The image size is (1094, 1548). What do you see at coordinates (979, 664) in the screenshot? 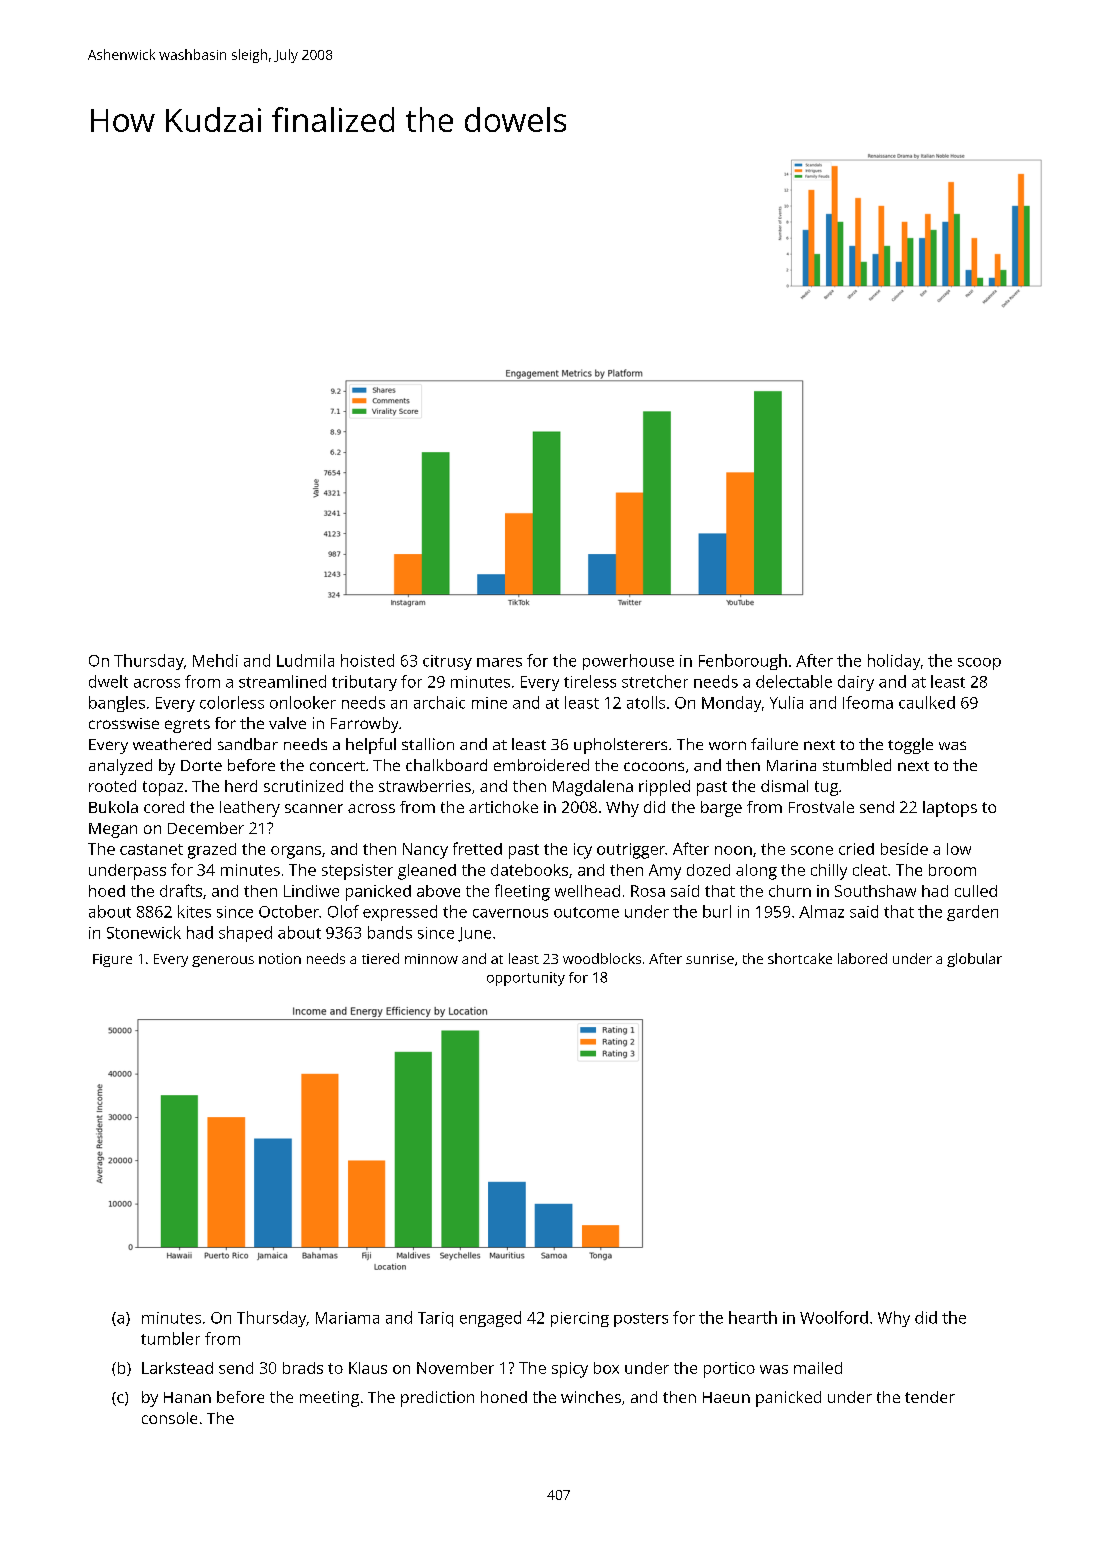
I see `scoop` at bounding box center [979, 664].
